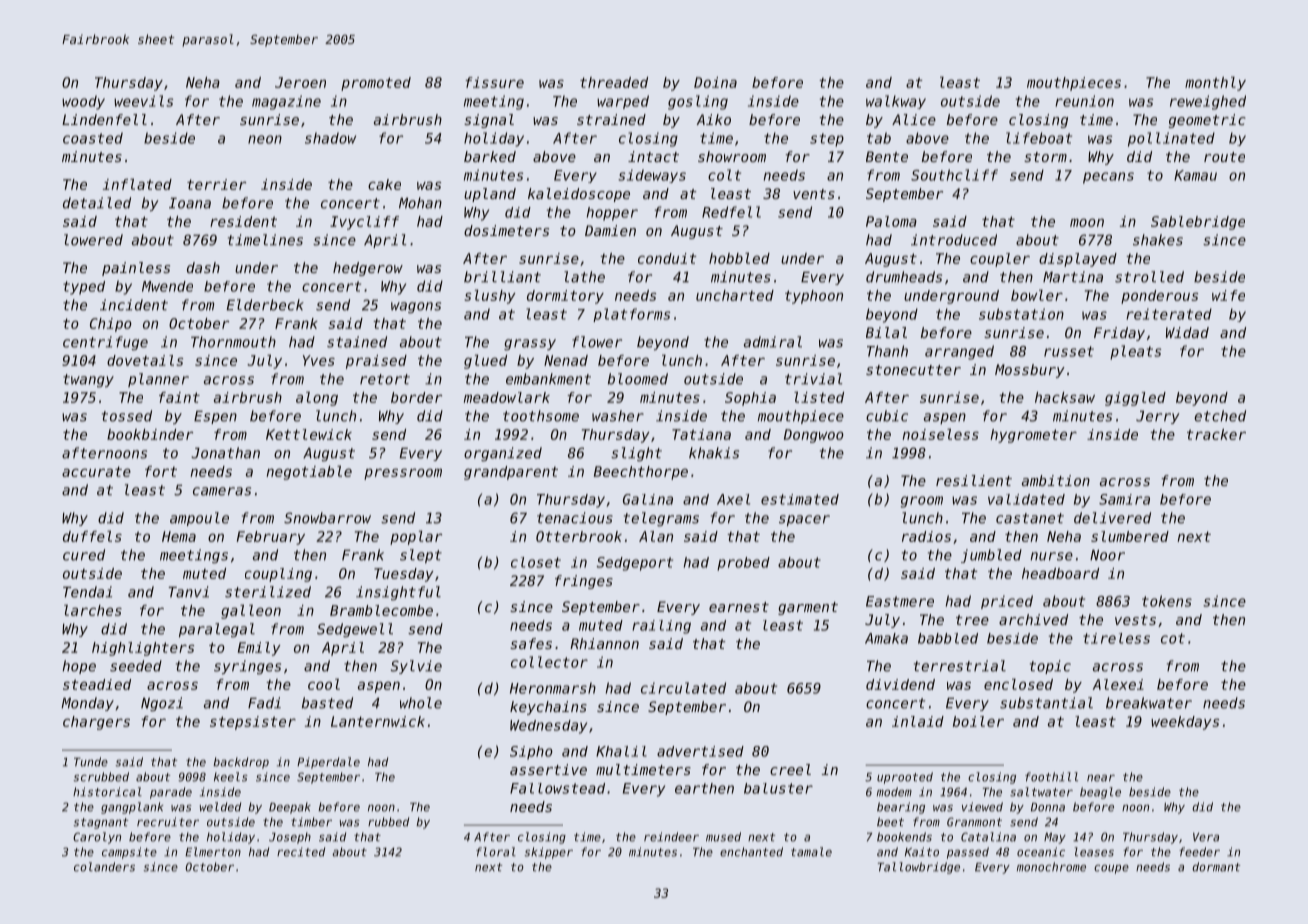  What do you see at coordinates (584, 582) in the screenshot?
I see `fringes` at bounding box center [584, 582].
